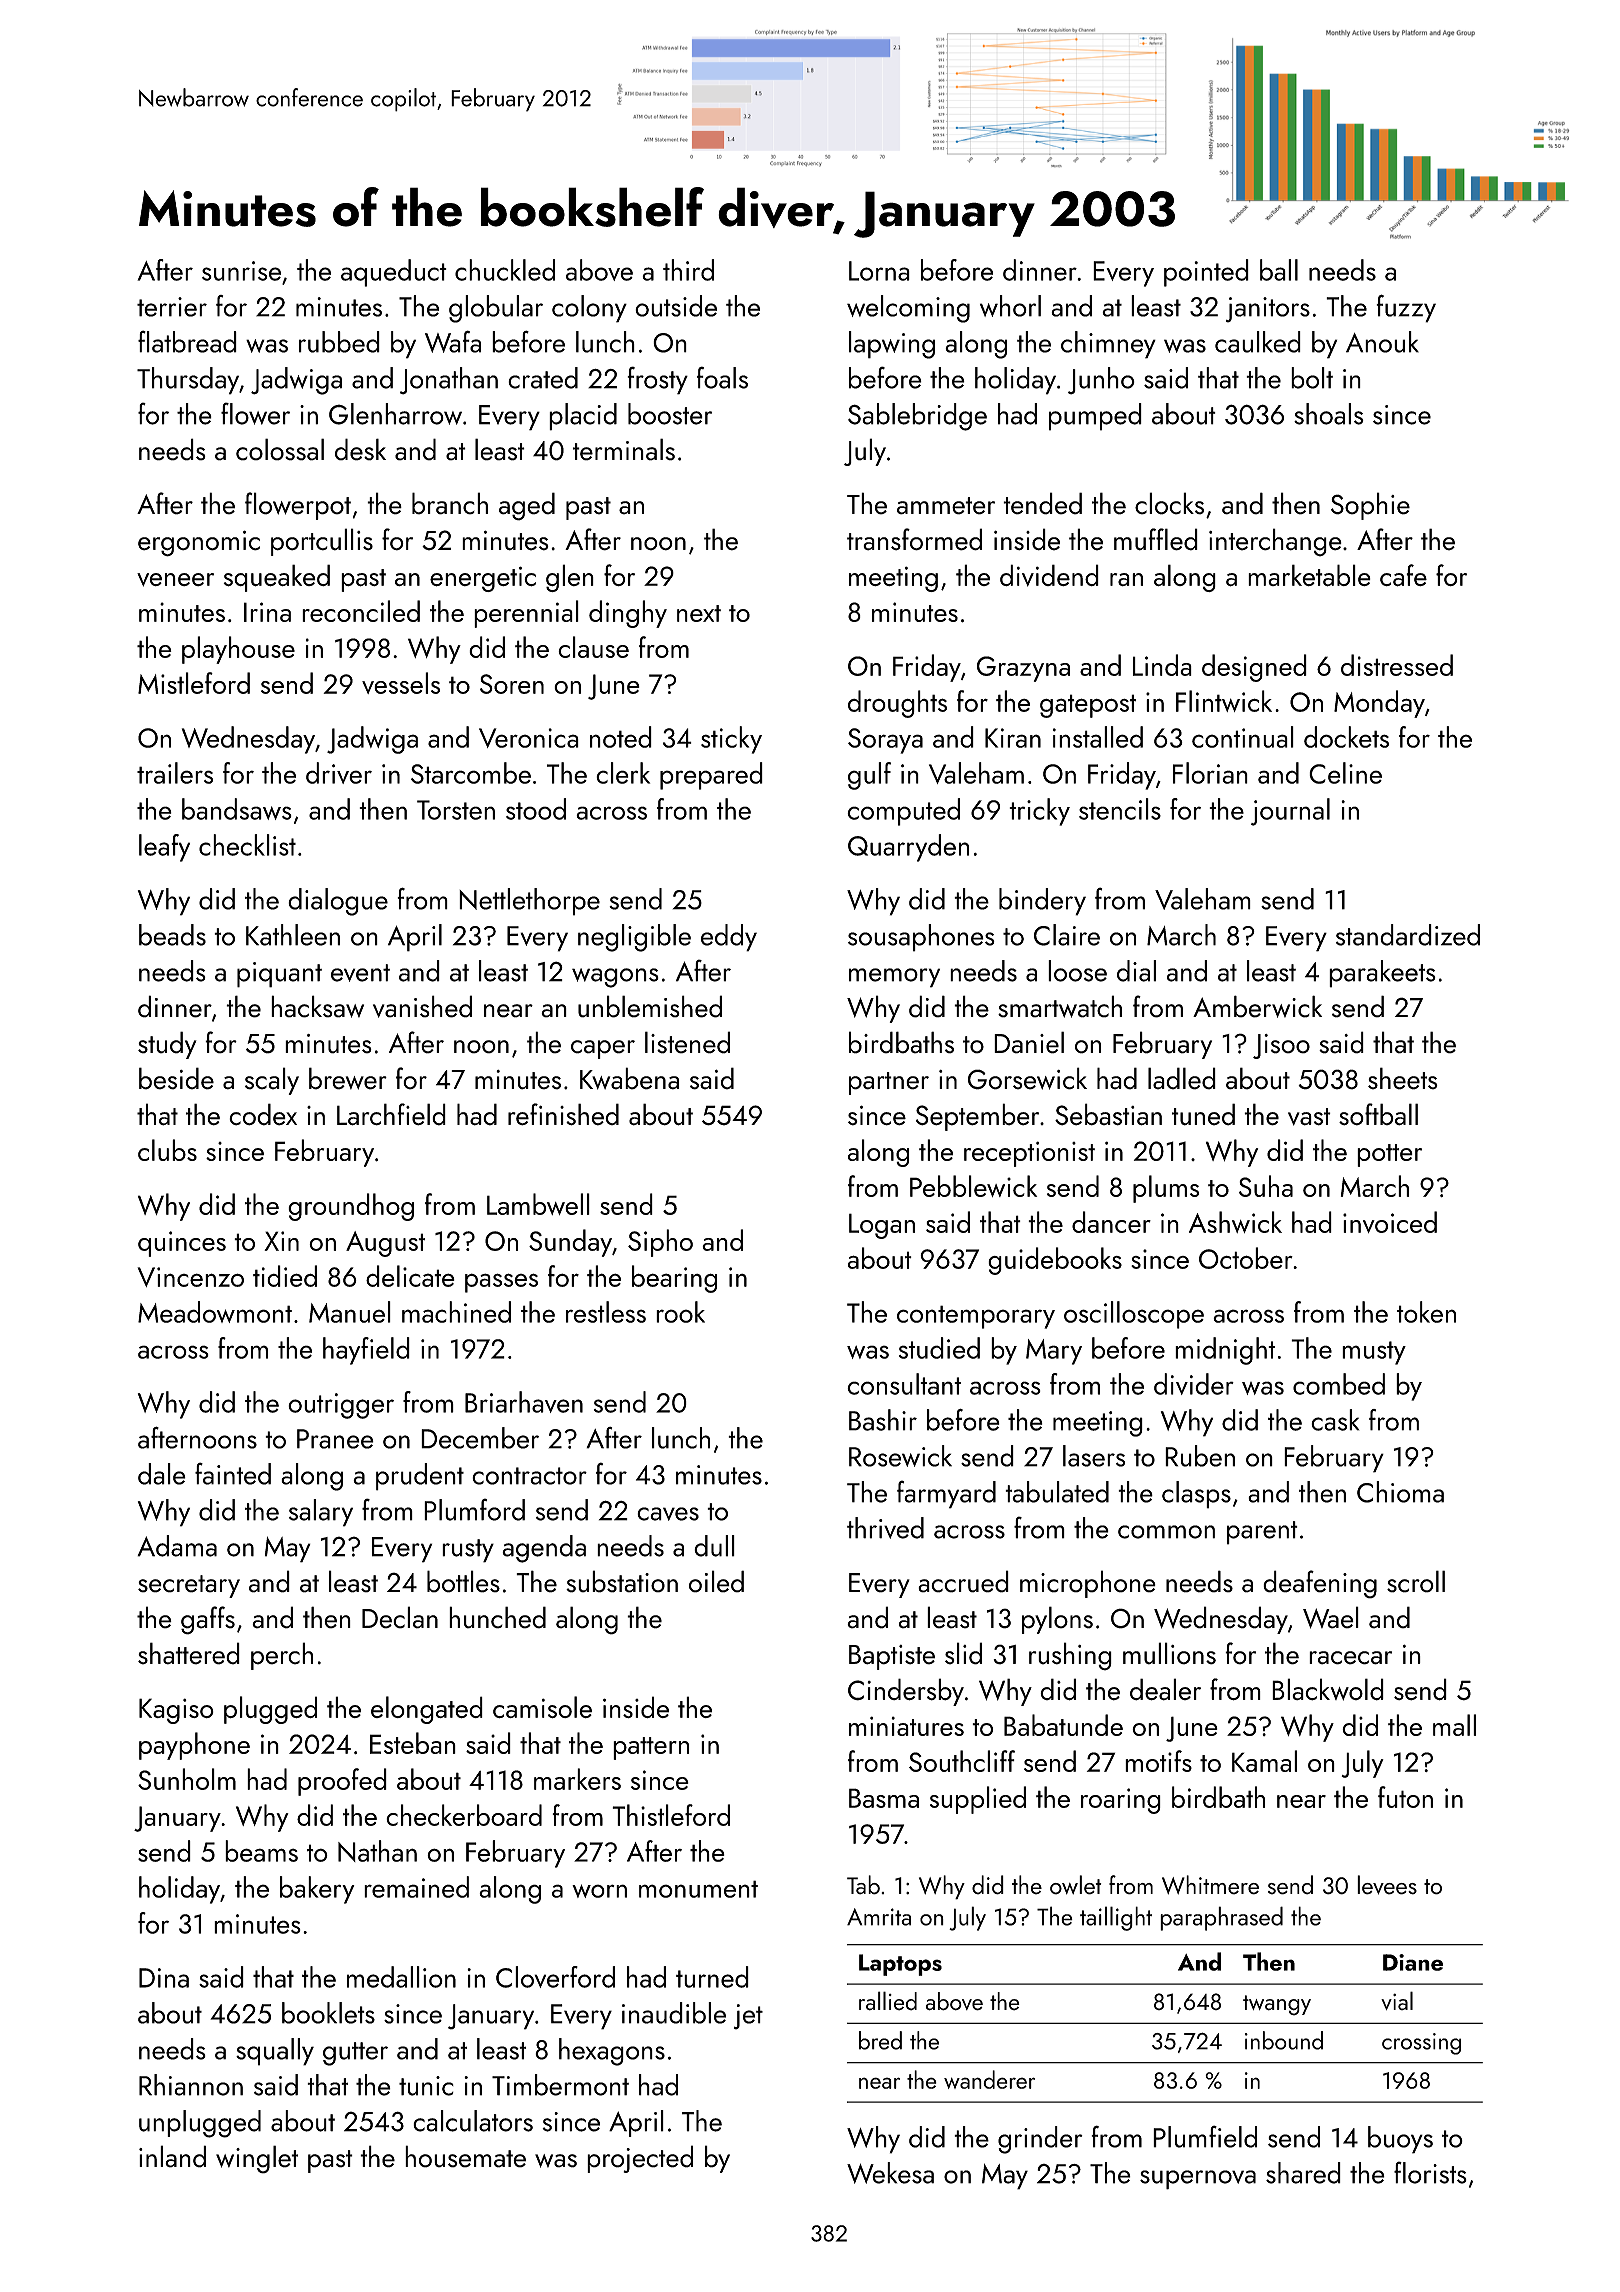  I want to click on Sipho, so click(660, 1243).
